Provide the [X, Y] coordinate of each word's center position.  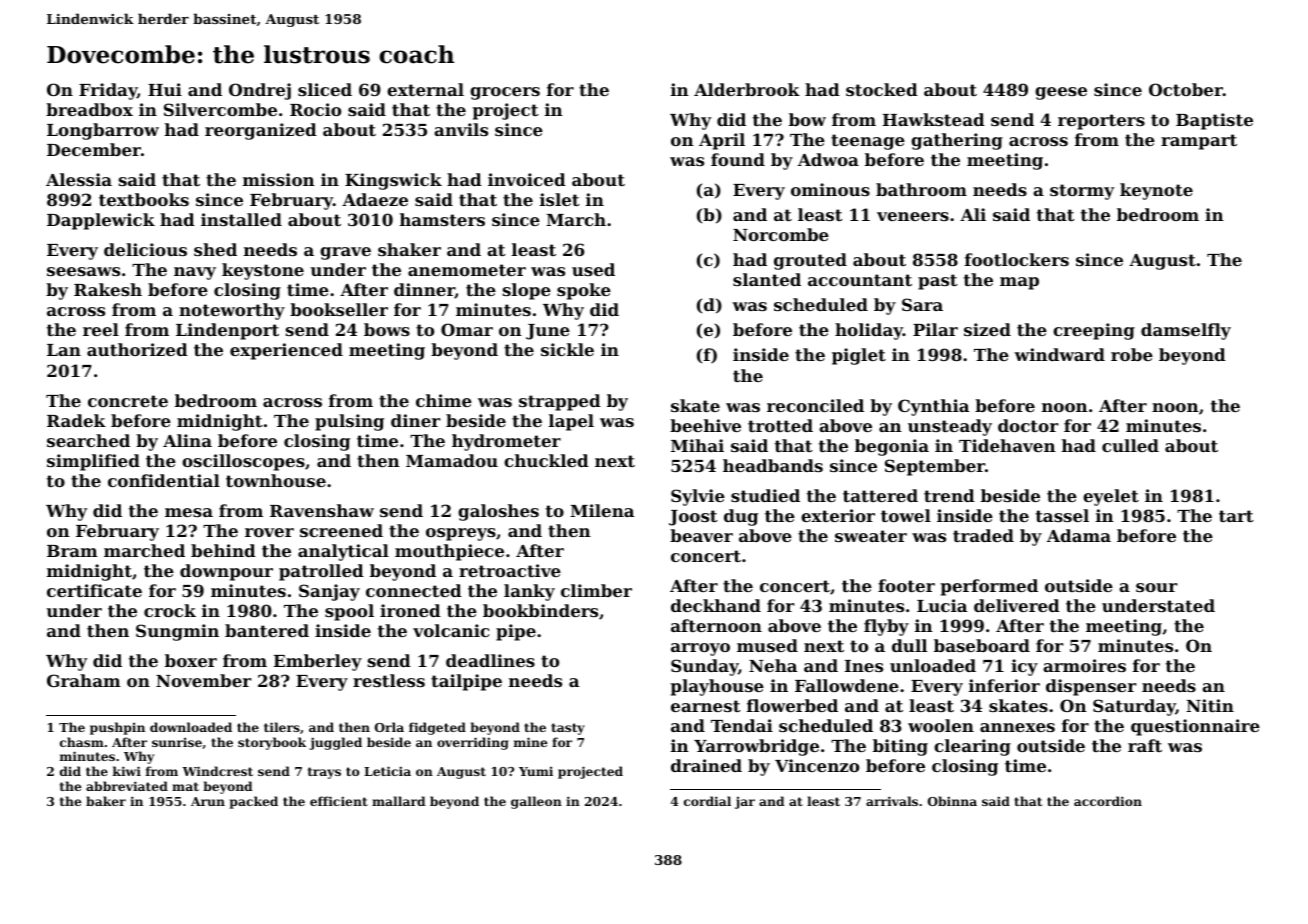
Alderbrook [747, 89]
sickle [567, 349]
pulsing [349, 422]
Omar [467, 329]
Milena [602, 510]
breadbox [89, 109]
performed [989, 587]
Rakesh [108, 289]
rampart [1199, 142]
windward [1059, 354]
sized [987, 329]
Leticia [387, 771]
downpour [226, 572]
